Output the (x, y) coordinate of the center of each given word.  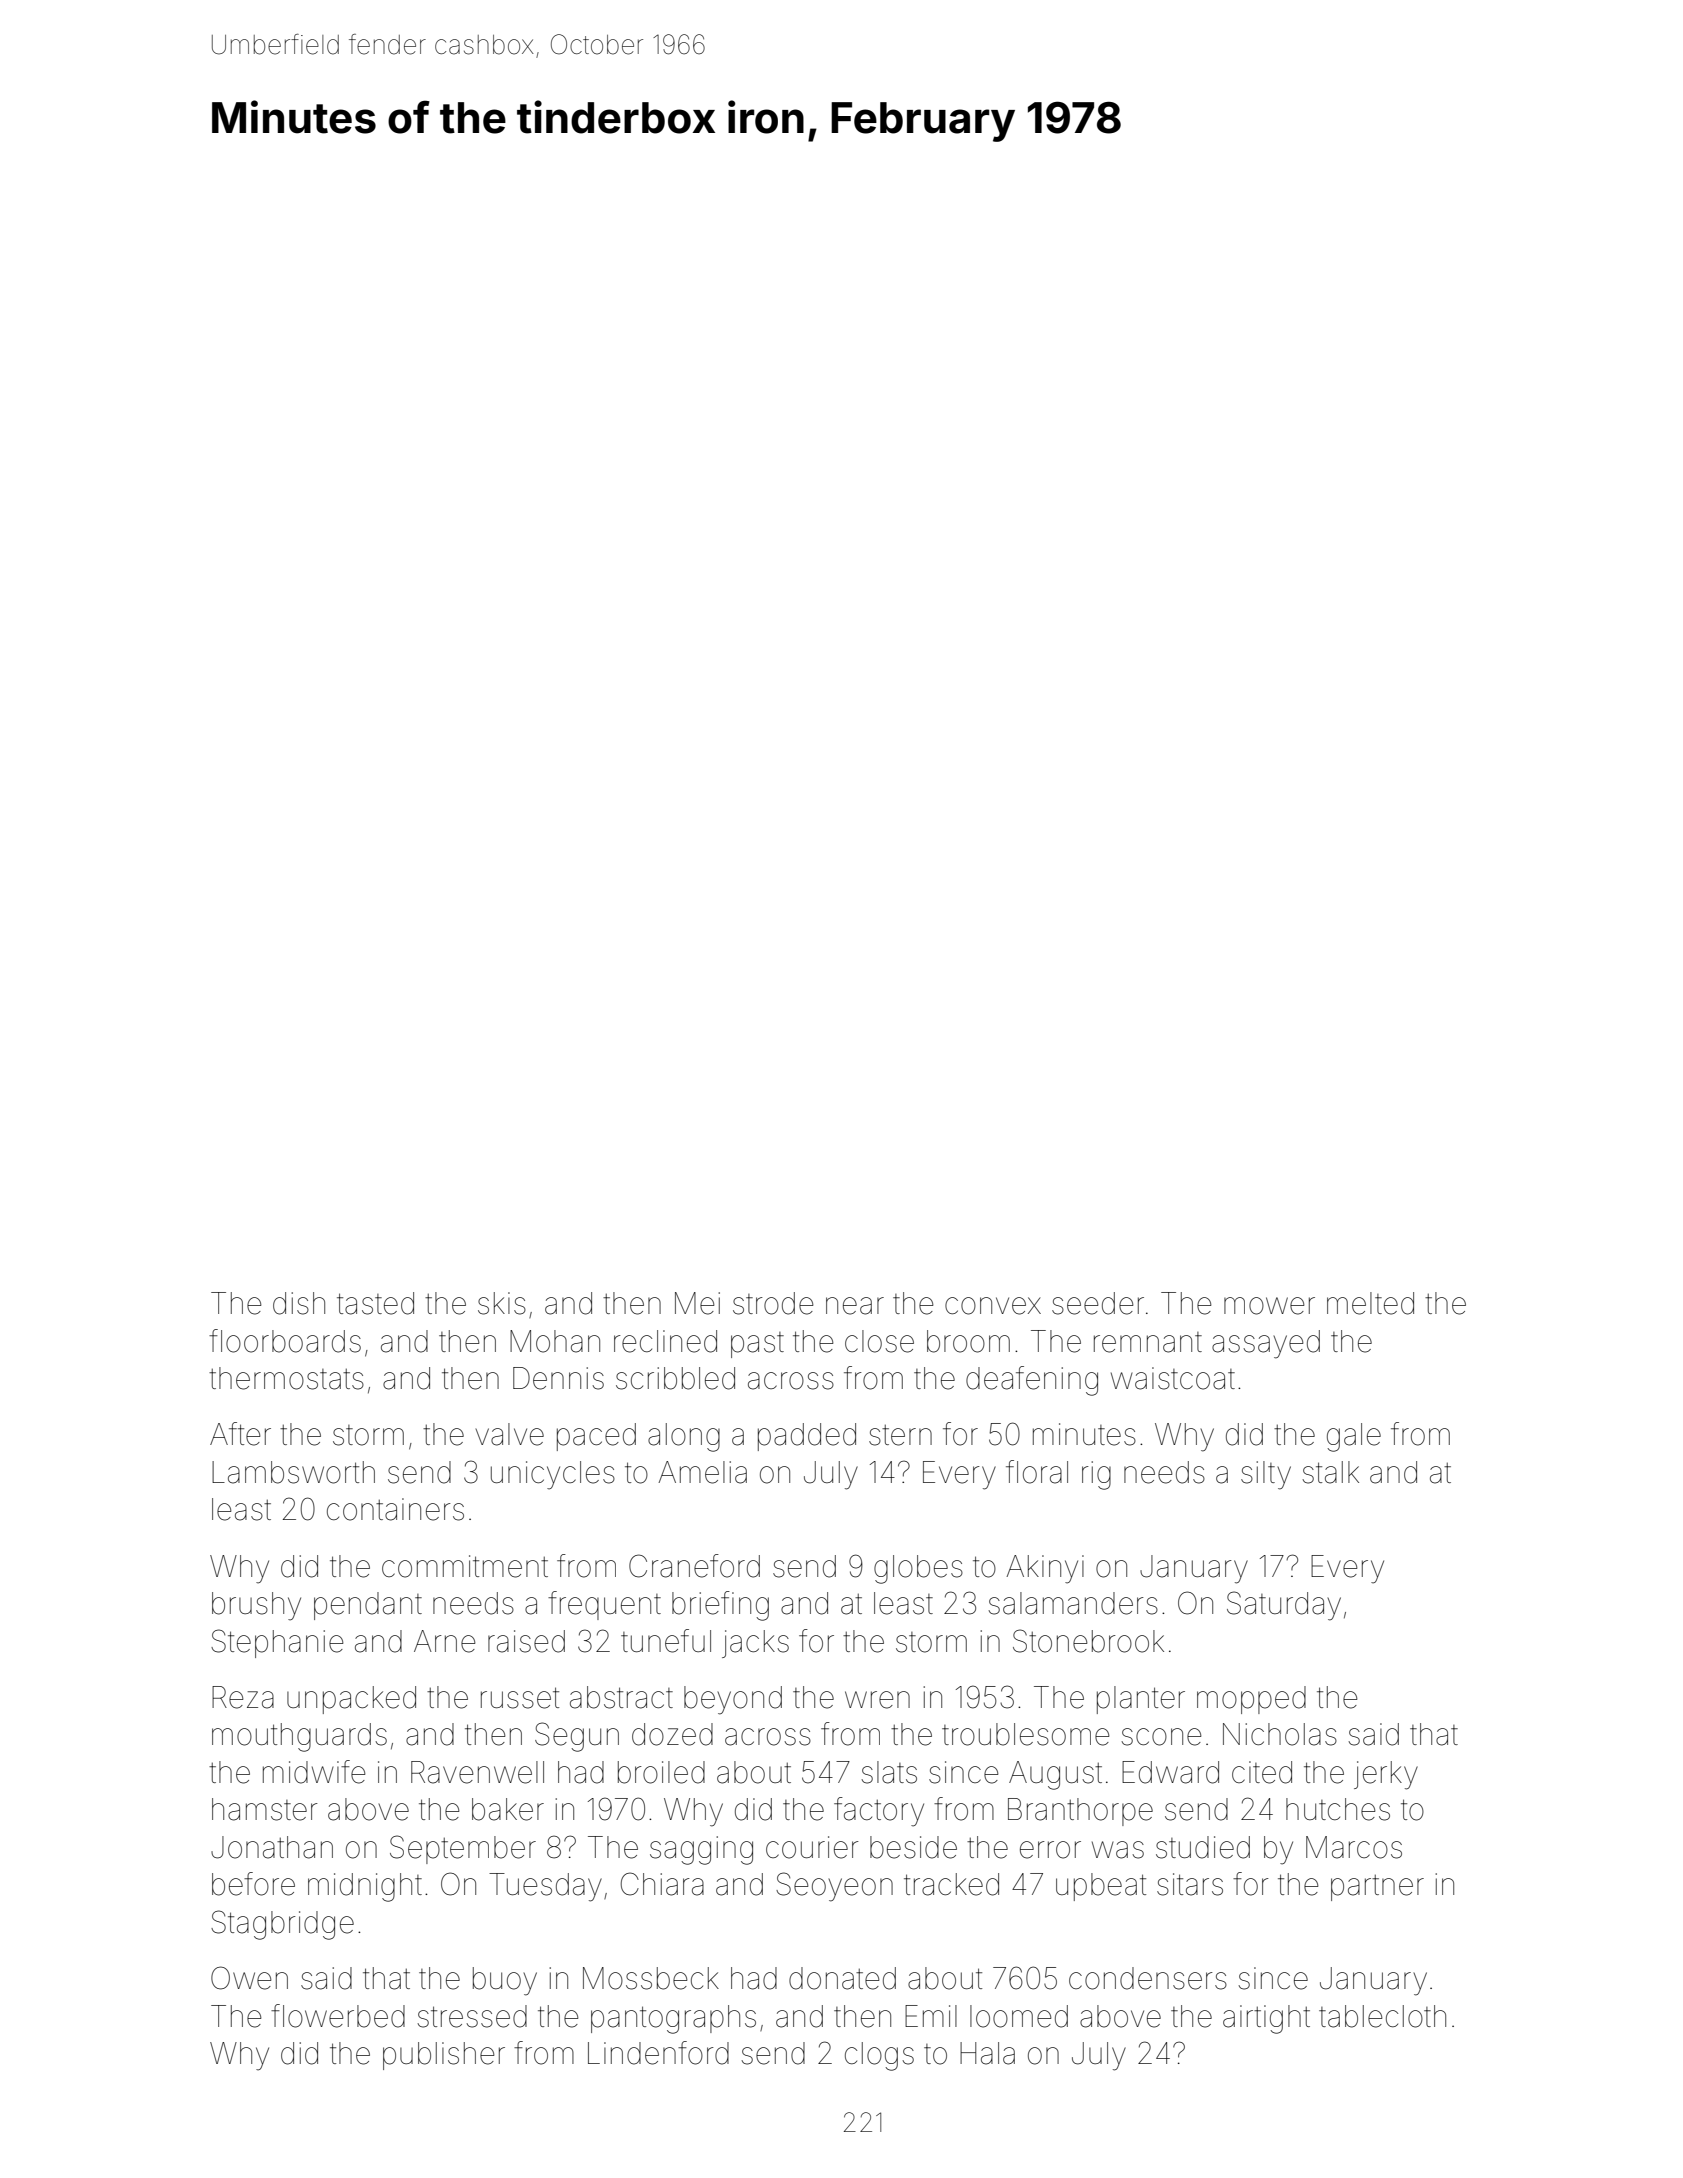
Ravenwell (477, 1772)
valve (510, 1434)
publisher (444, 2056)
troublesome (1025, 1734)
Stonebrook (1088, 1641)
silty (1266, 1475)
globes (918, 1569)
